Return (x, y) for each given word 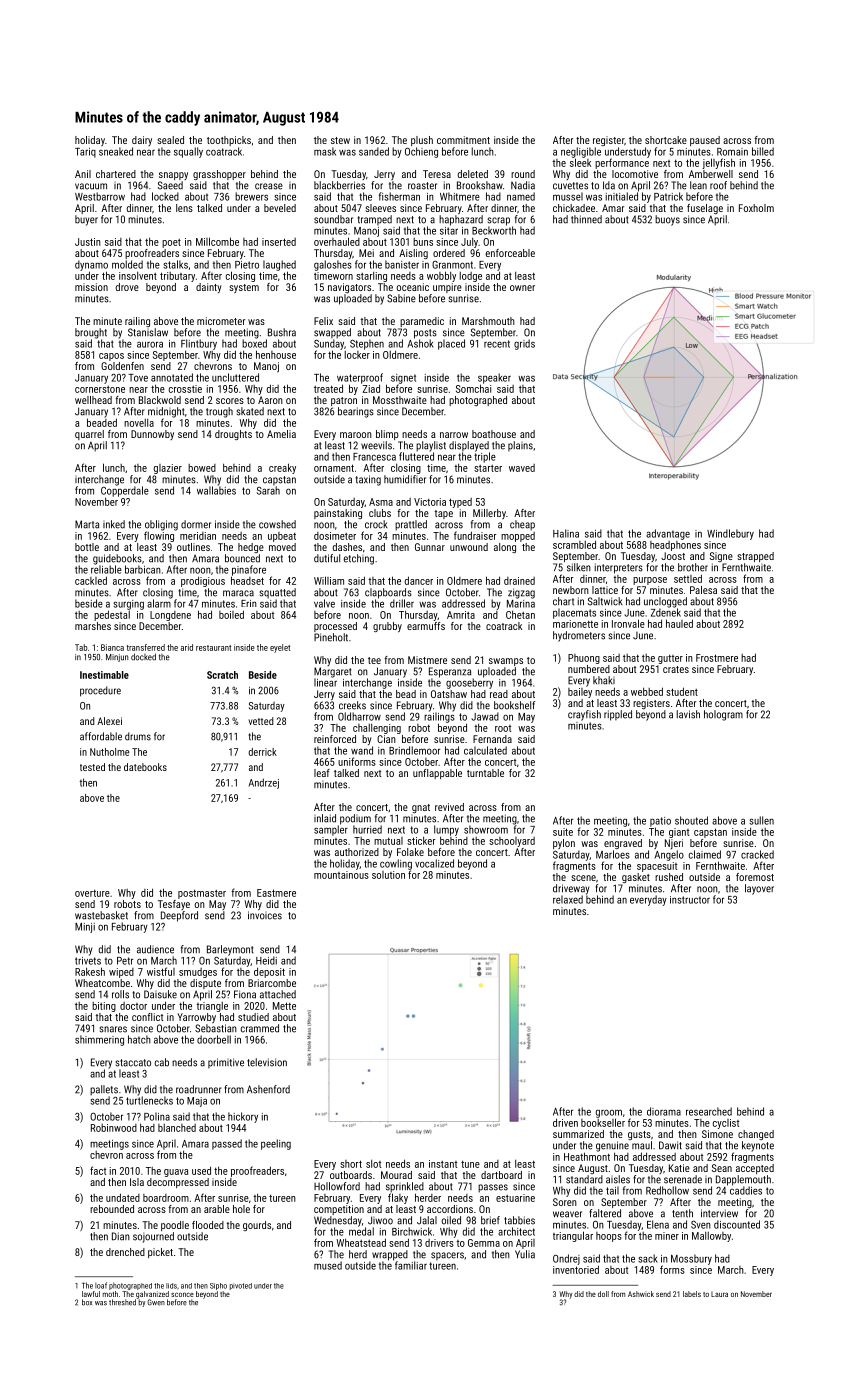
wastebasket (101, 915)
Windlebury (730, 534)
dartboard (501, 1175)
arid (187, 647)
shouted (691, 820)
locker (357, 355)
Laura (719, 1294)
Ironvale (628, 623)
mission (91, 287)
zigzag (521, 593)
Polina (157, 1116)
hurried (367, 829)
